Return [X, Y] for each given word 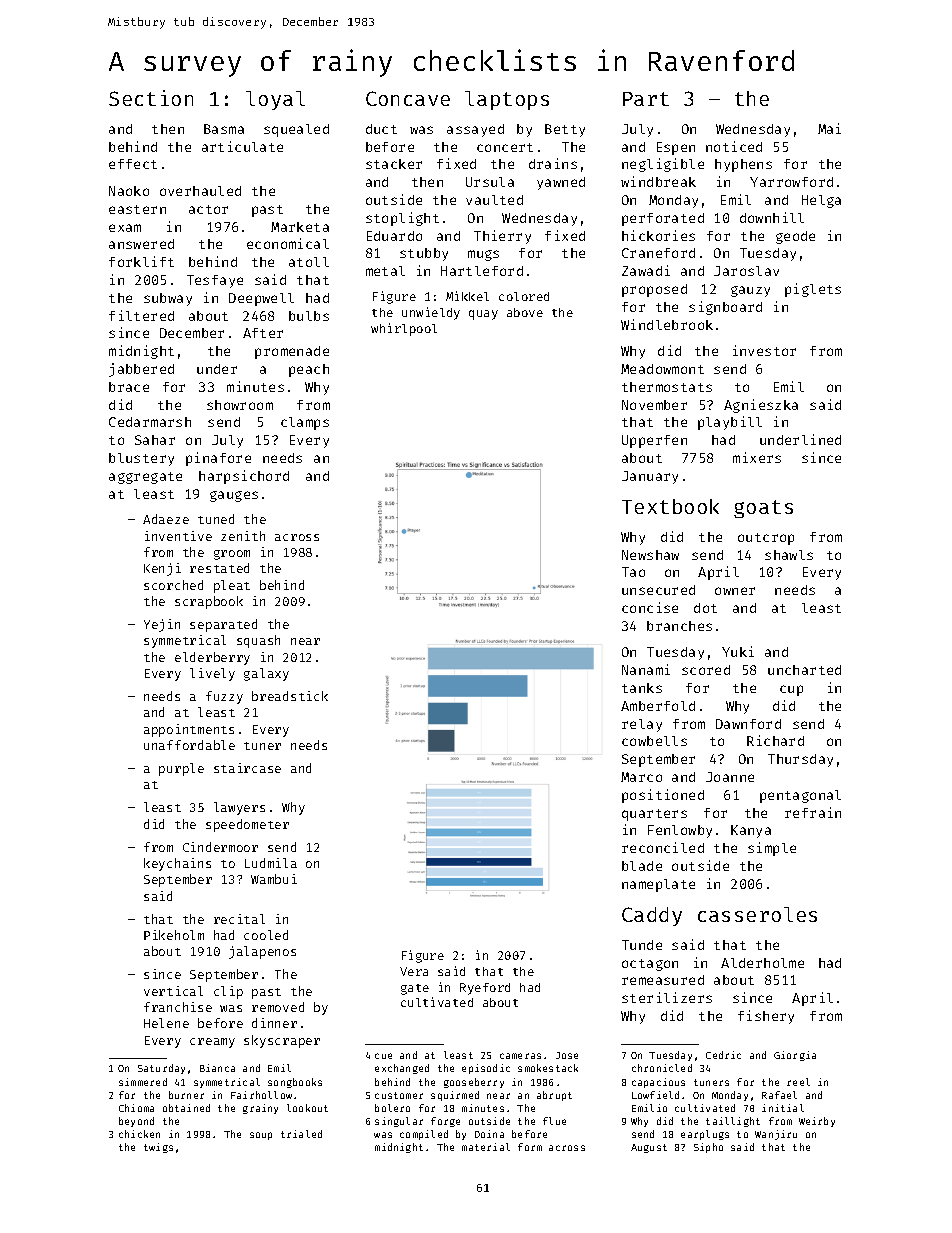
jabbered [141, 370]
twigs [158, 1148]
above [525, 312]
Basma [224, 129]
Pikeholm [174, 935]
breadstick [290, 696]
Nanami [646, 669]
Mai [829, 128]
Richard [775, 740]
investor [764, 350]
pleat [232, 586]
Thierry [502, 237]
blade [642, 866]
